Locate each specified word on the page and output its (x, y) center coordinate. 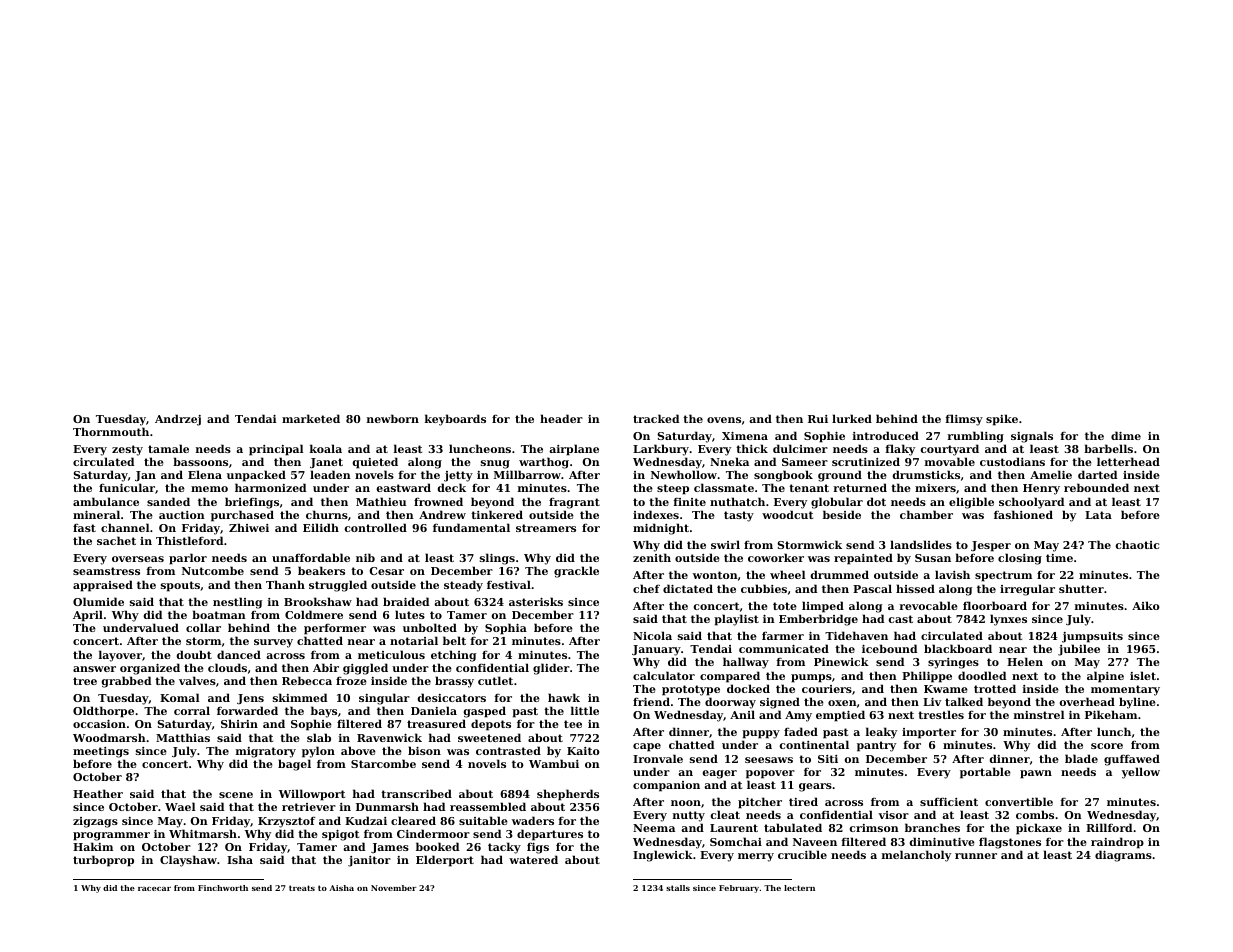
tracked (656, 418)
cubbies (764, 588)
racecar (154, 889)
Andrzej (178, 420)
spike (1002, 420)
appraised (103, 586)
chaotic (1137, 544)
